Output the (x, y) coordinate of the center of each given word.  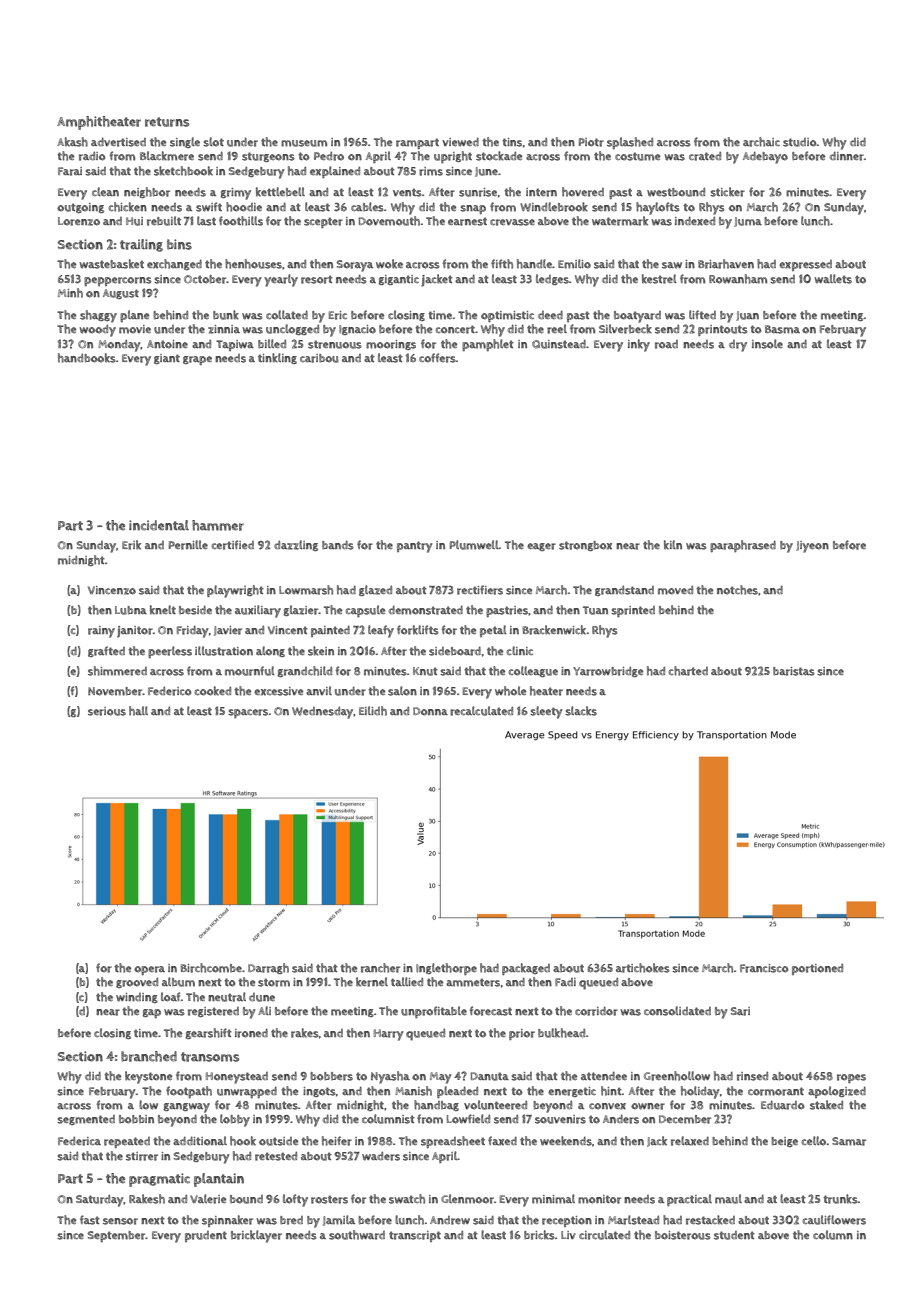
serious (107, 711)
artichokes (643, 968)
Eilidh (373, 711)
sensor (120, 1221)
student (734, 1235)
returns (167, 122)
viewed (460, 142)
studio (800, 142)
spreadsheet (453, 1142)
